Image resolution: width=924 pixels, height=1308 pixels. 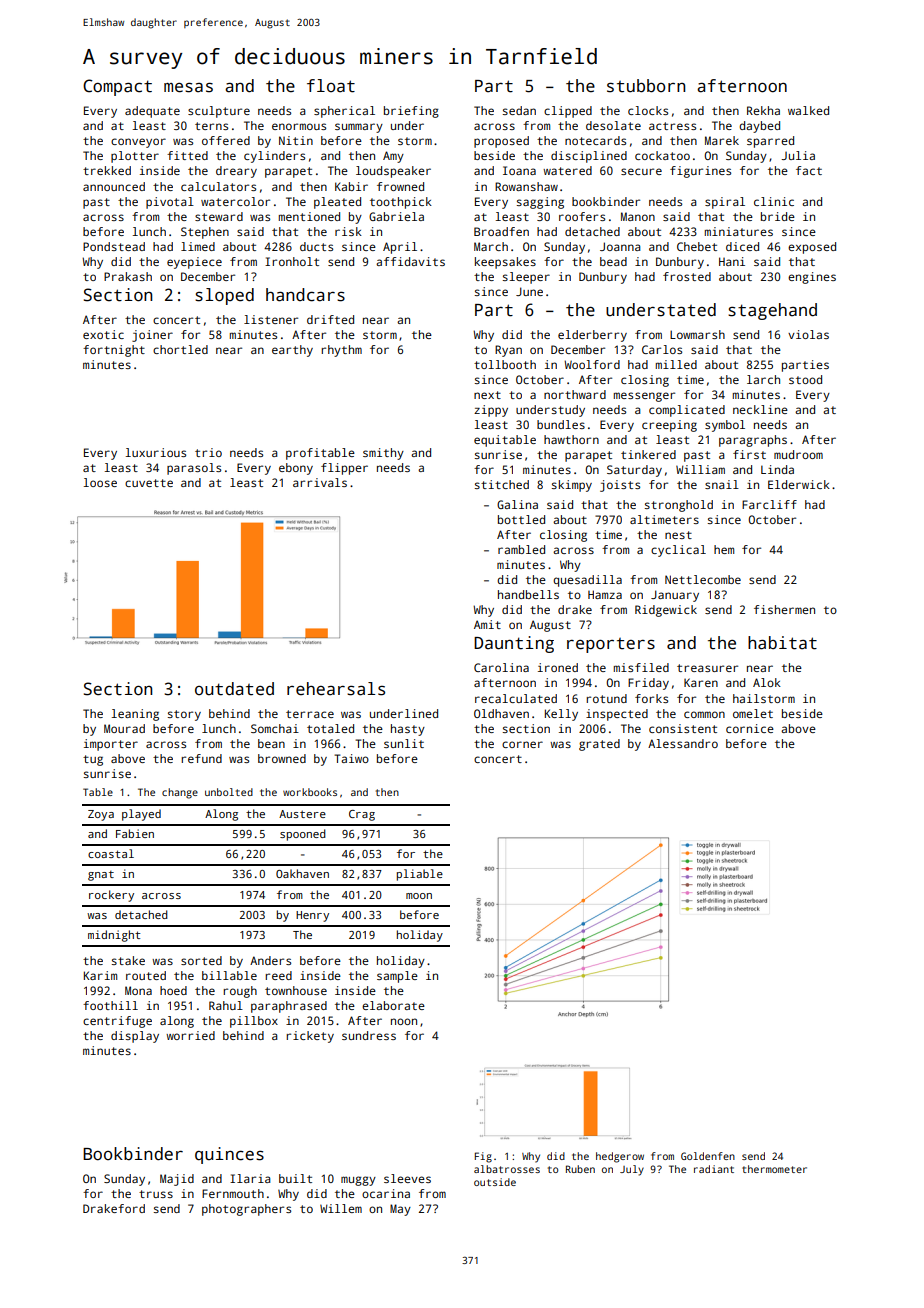 I want to click on misfiled, so click(x=641, y=667).
